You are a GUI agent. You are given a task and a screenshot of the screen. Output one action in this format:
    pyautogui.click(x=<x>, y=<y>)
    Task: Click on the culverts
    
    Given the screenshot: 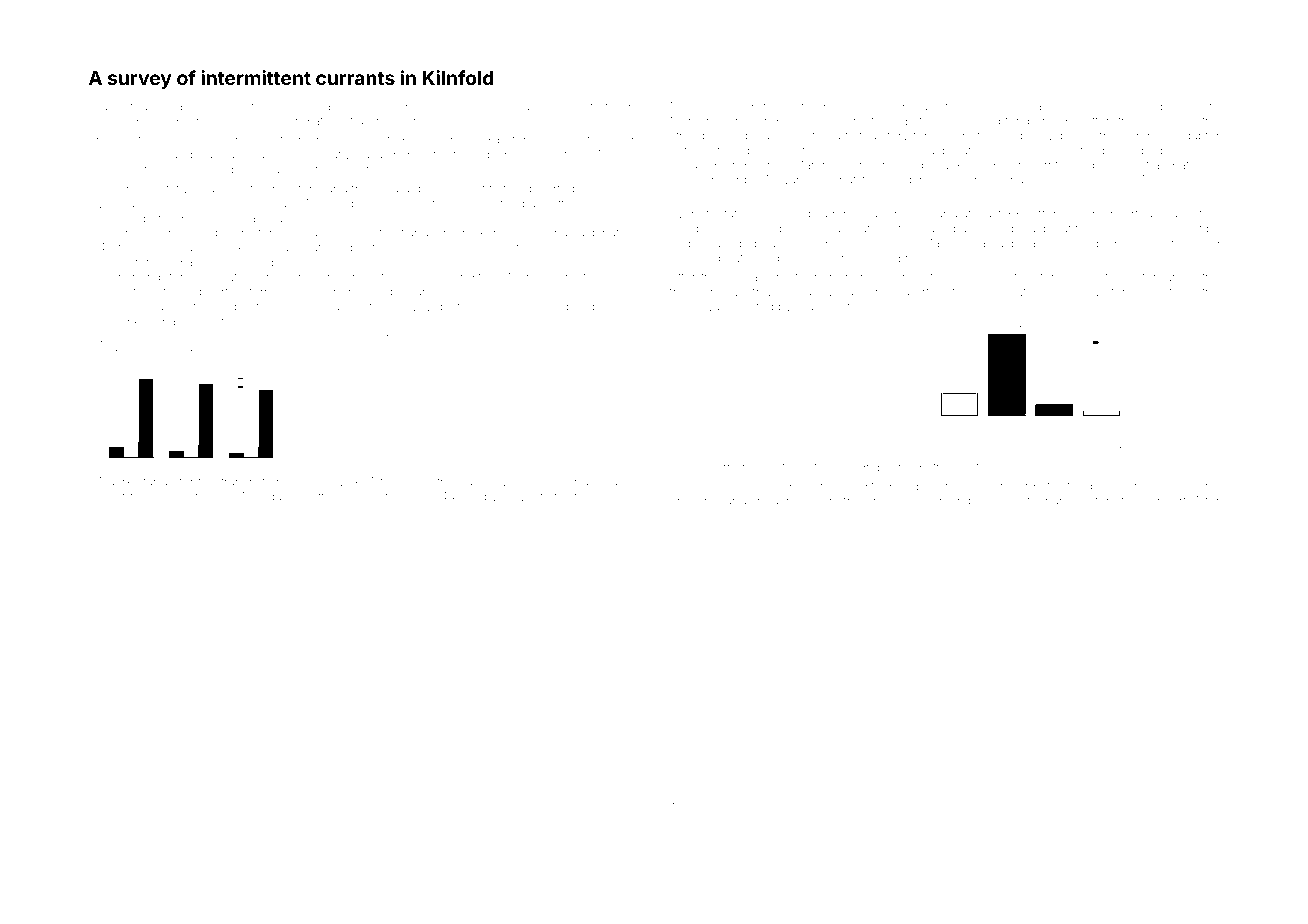 What is the action you would take?
    pyautogui.click(x=936, y=106)
